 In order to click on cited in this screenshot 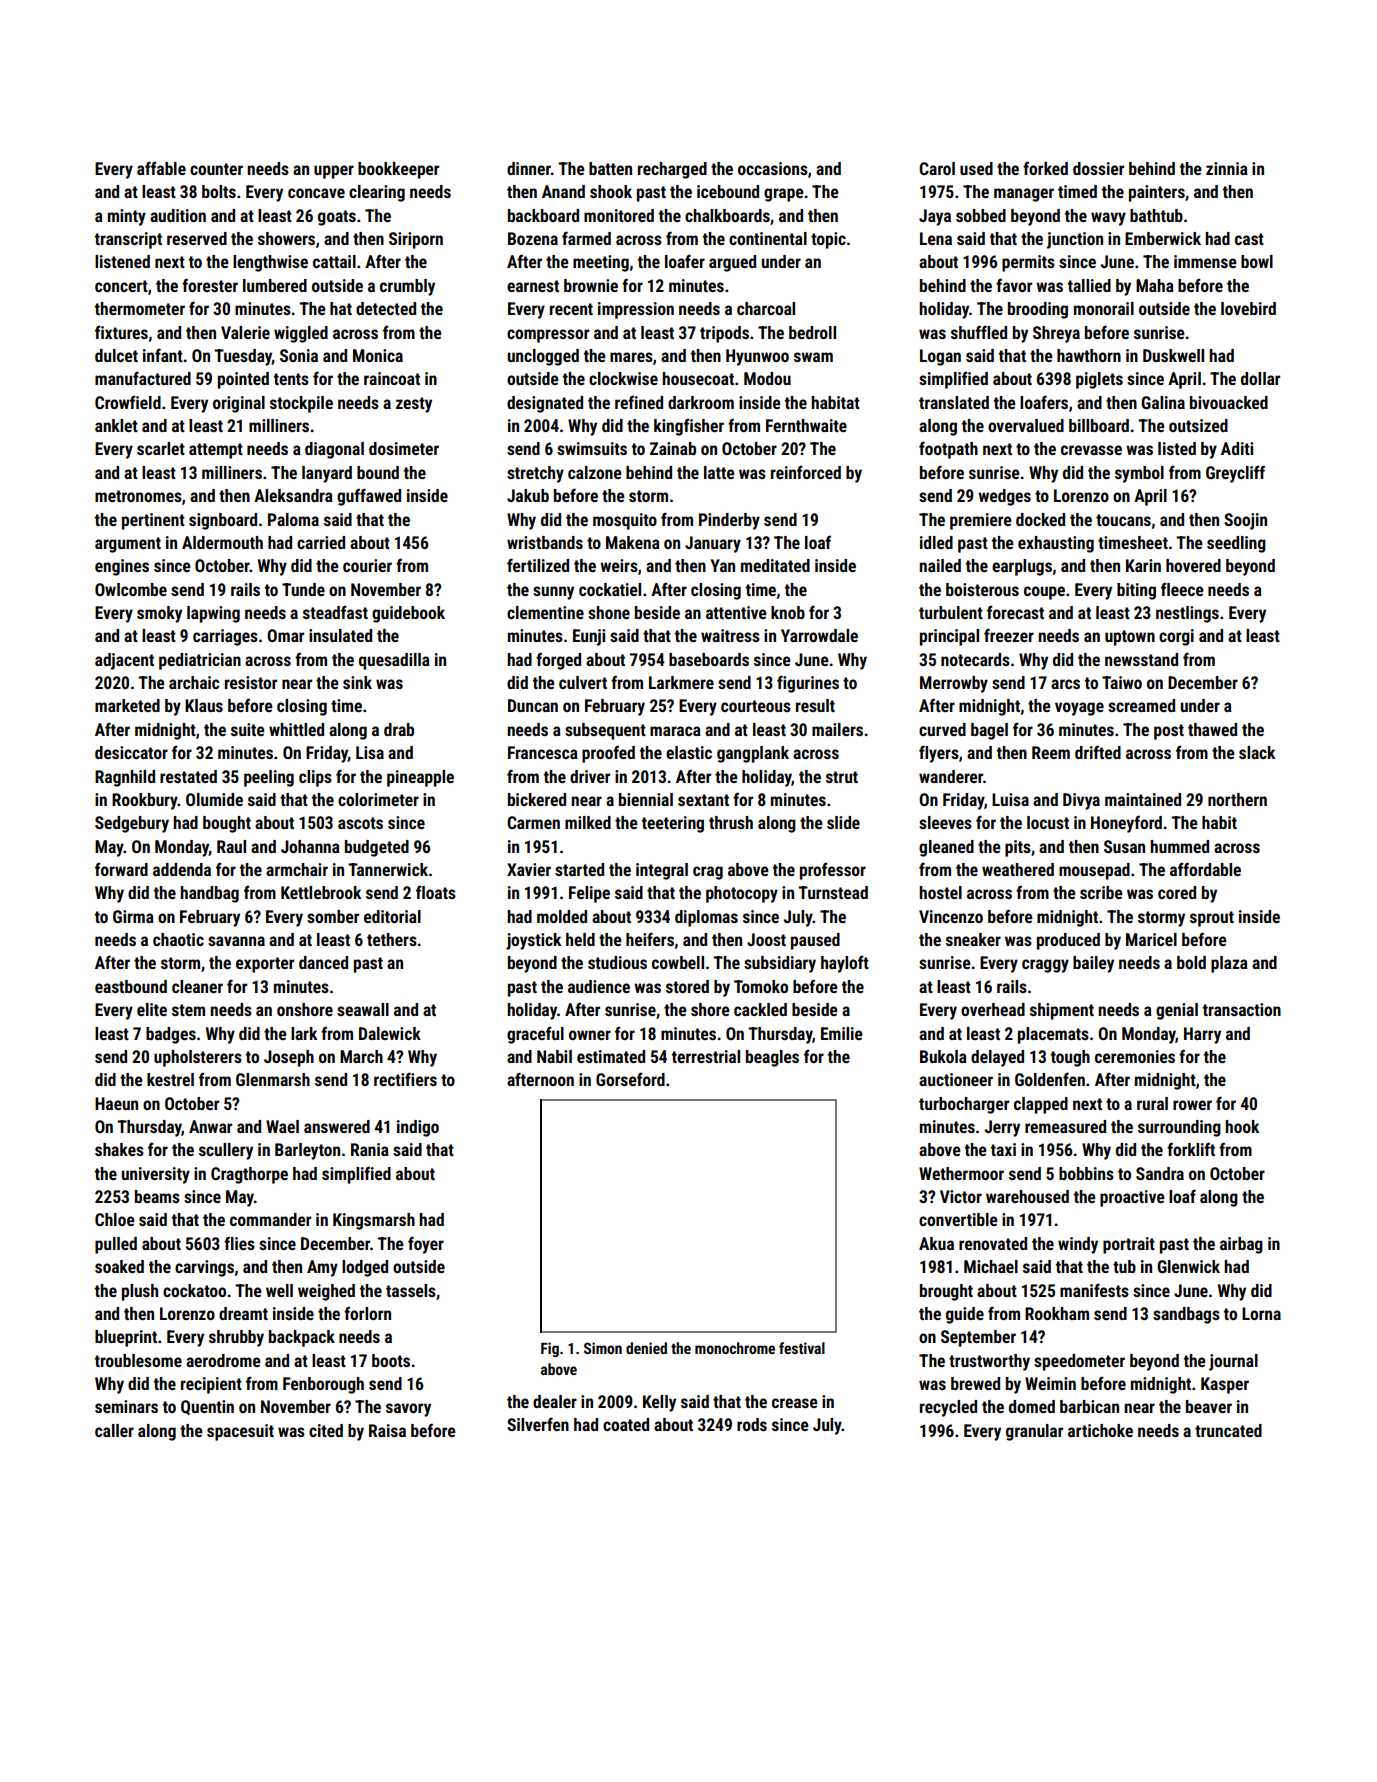, I will do `click(326, 1430)`.
